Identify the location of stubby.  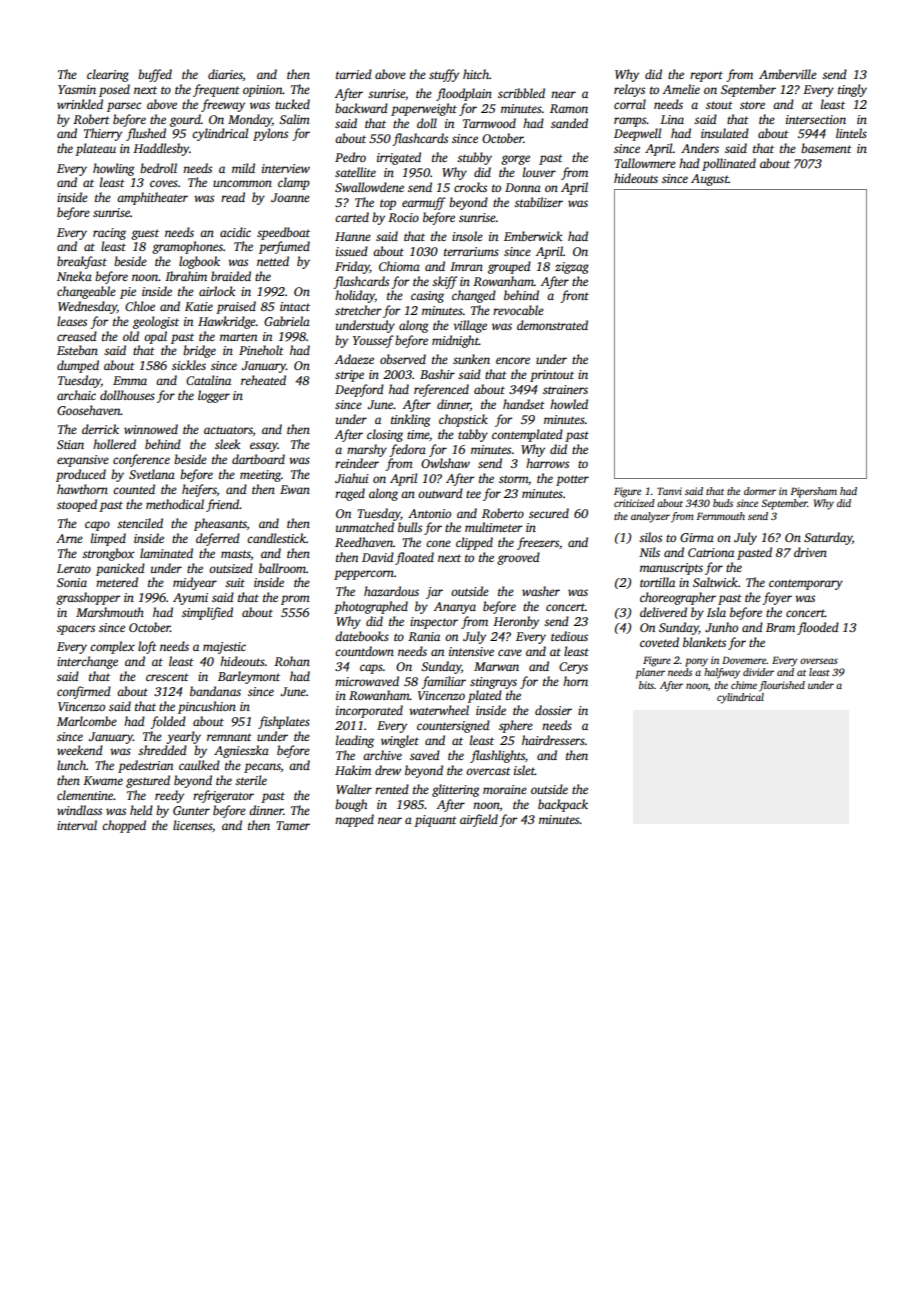
(474, 158).
